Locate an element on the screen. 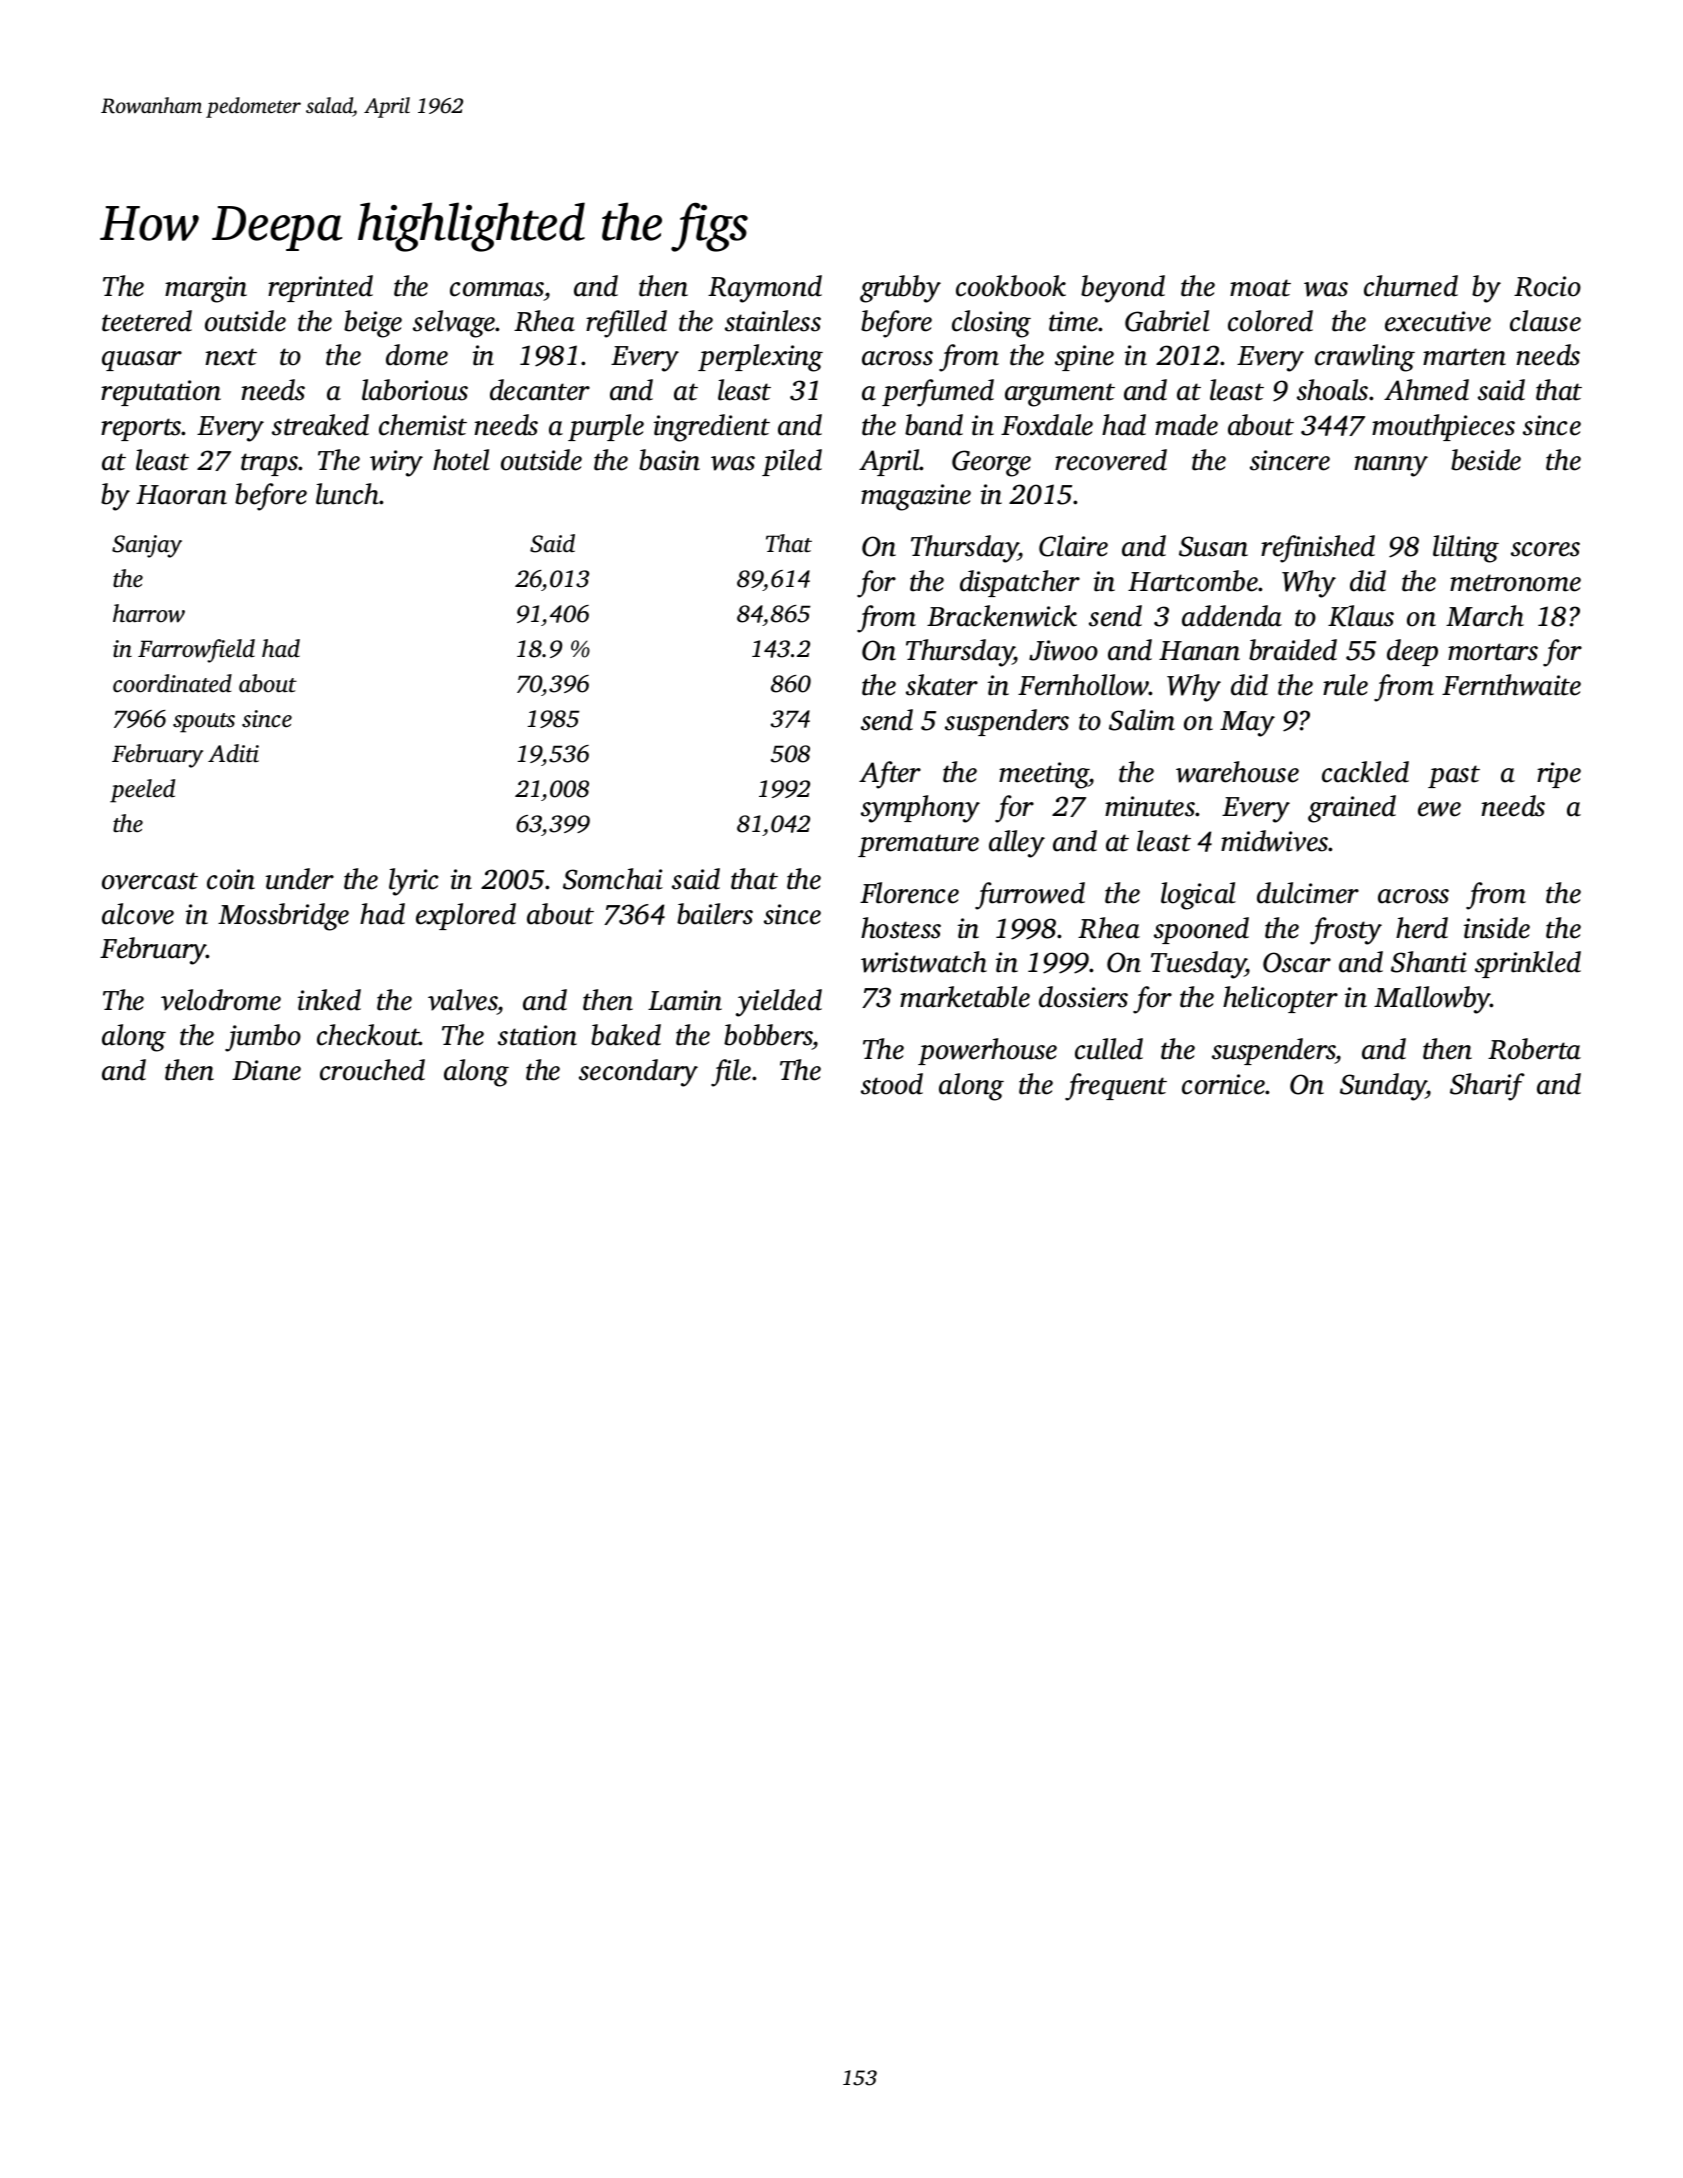 This screenshot has height=2178, width=1683. ewe is located at coordinates (1439, 809).
